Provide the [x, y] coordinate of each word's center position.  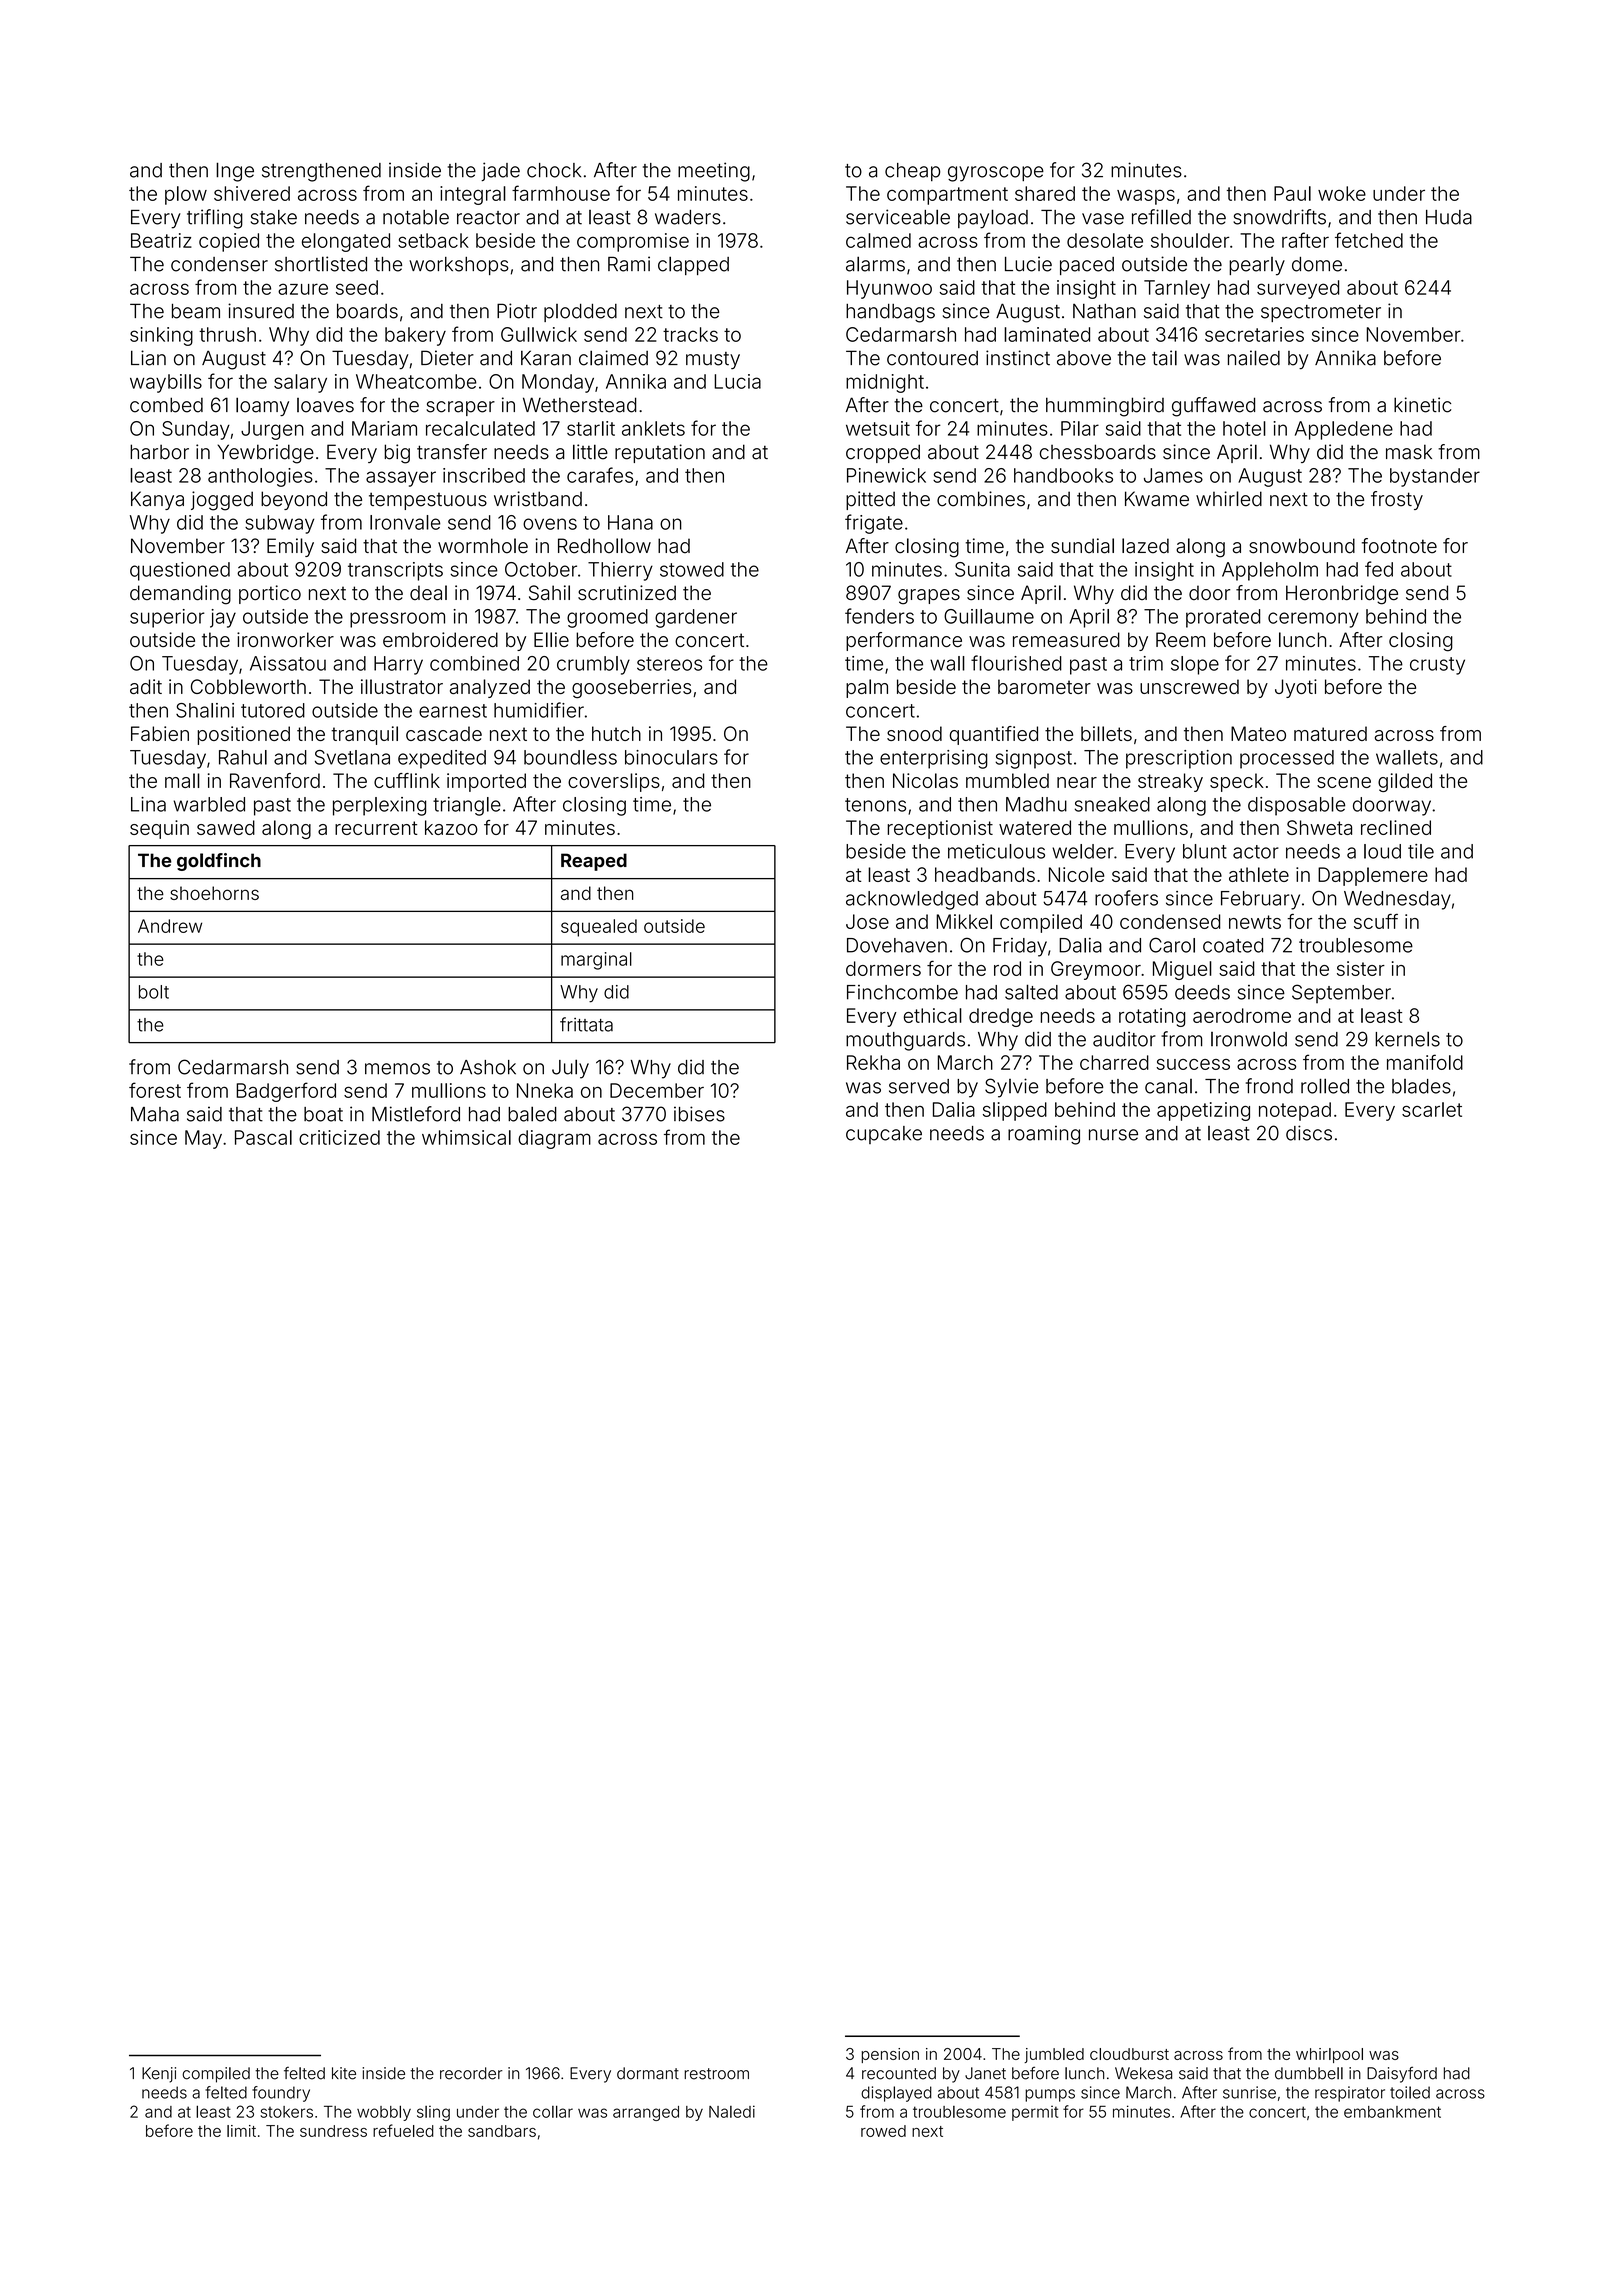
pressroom [397, 620]
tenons [875, 805]
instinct [1018, 358]
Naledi [732, 2111]
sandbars [502, 2131]
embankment [1392, 2112]
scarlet [1432, 1109]
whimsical [466, 1137]
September [1341, 993]
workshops [459, 266]
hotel [1244, 428]
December [657, 1090]
